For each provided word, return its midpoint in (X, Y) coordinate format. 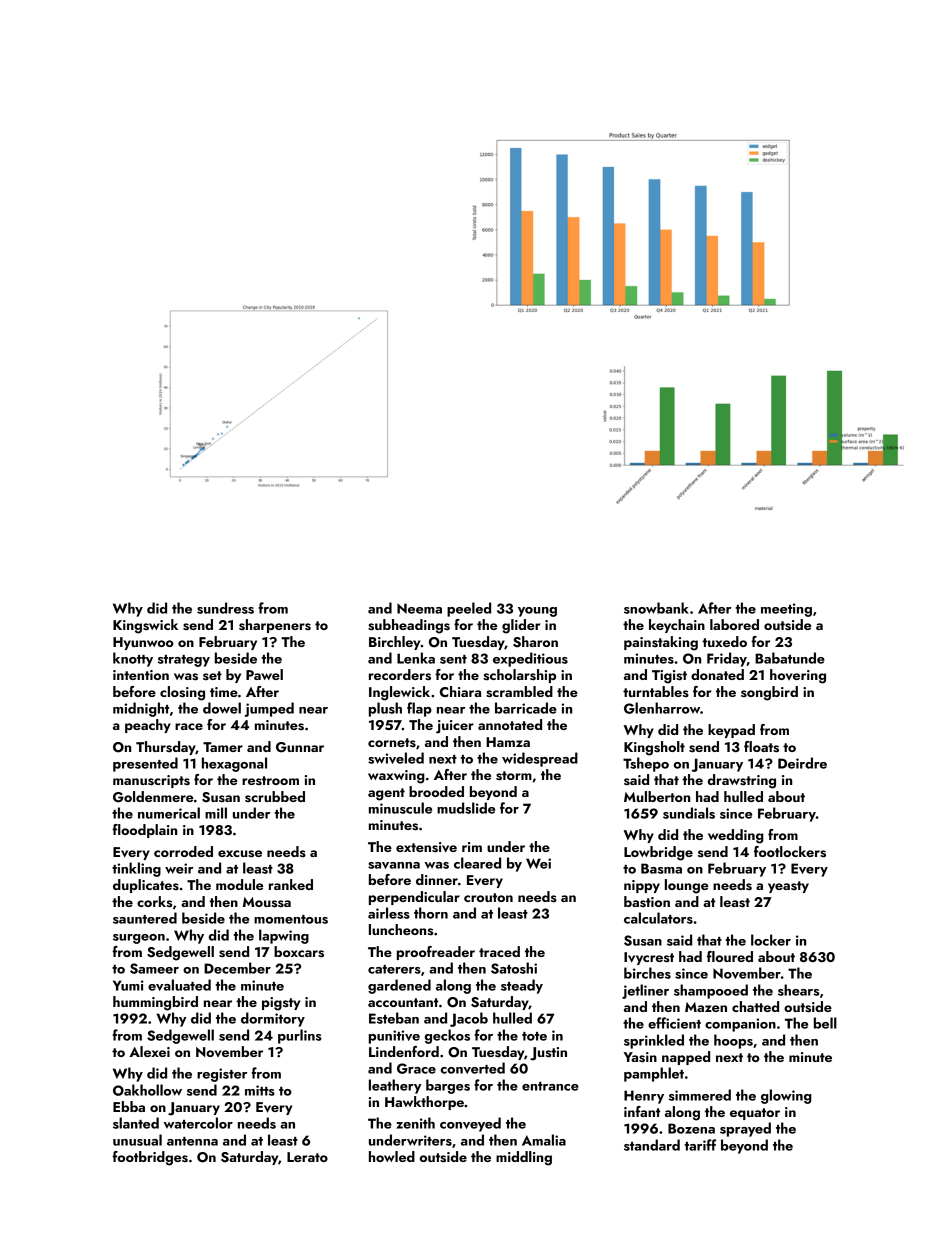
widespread (540, 759)
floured (730, 956)
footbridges (150, 1158)
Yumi (128, 985)
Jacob (469, 1019)
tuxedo (724, 641)
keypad (731, 731)
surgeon (139, 939)
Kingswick (145, 626)
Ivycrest (649, 958)
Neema (419, 608)
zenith (415, 1123)
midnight (141, 709)
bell (825, 1023)
